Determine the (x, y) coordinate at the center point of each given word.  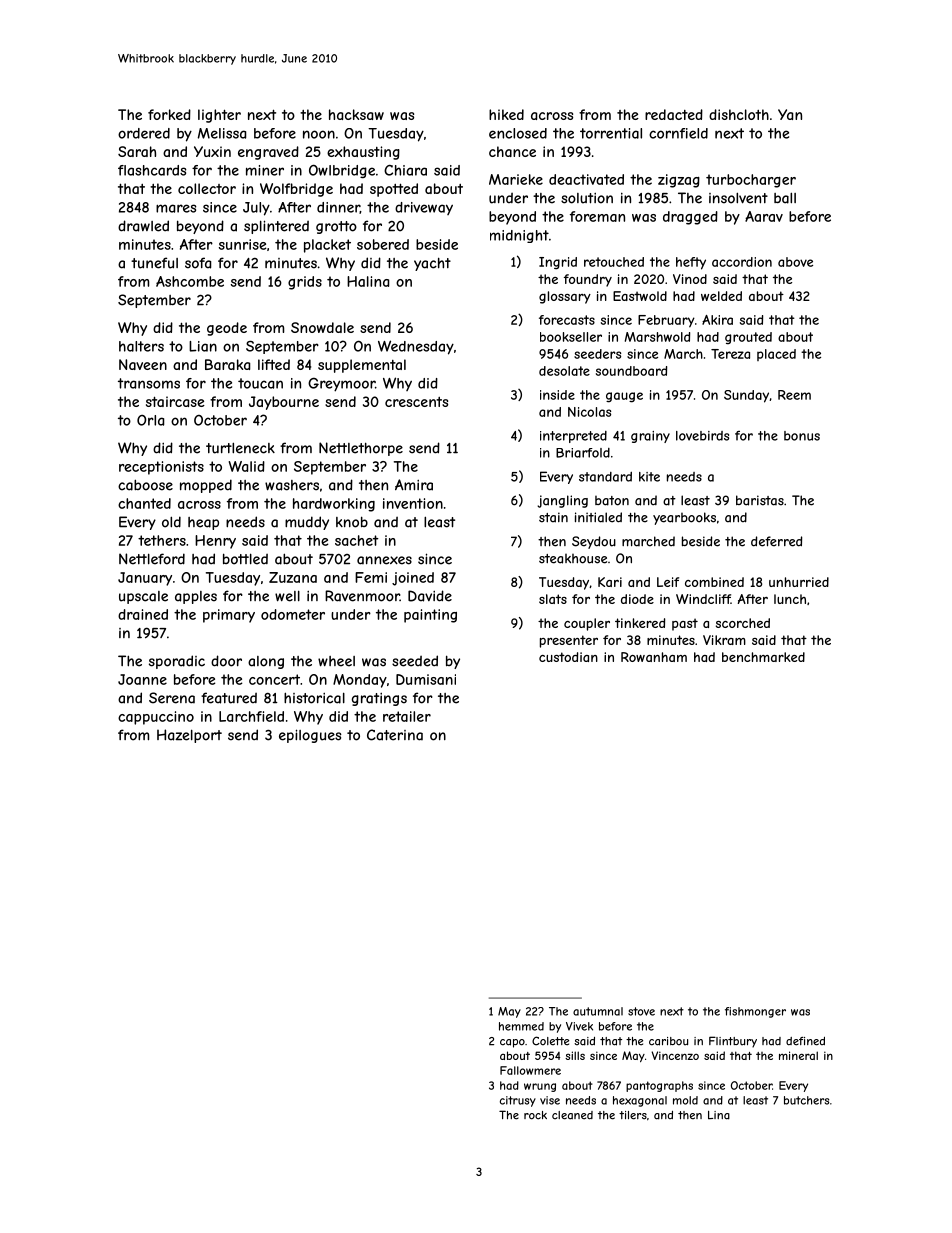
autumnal (598, 1011)
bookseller (571, 337)
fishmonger (755, 1012)
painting (430, 616)
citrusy (518, 1101)
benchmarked (763, 657)
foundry (588, 280)
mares (176, 208)
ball (785, 198)
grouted (748, 338)
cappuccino (156, 718)
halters (141, 346)
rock (535, 1115)
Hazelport (189, 736)
